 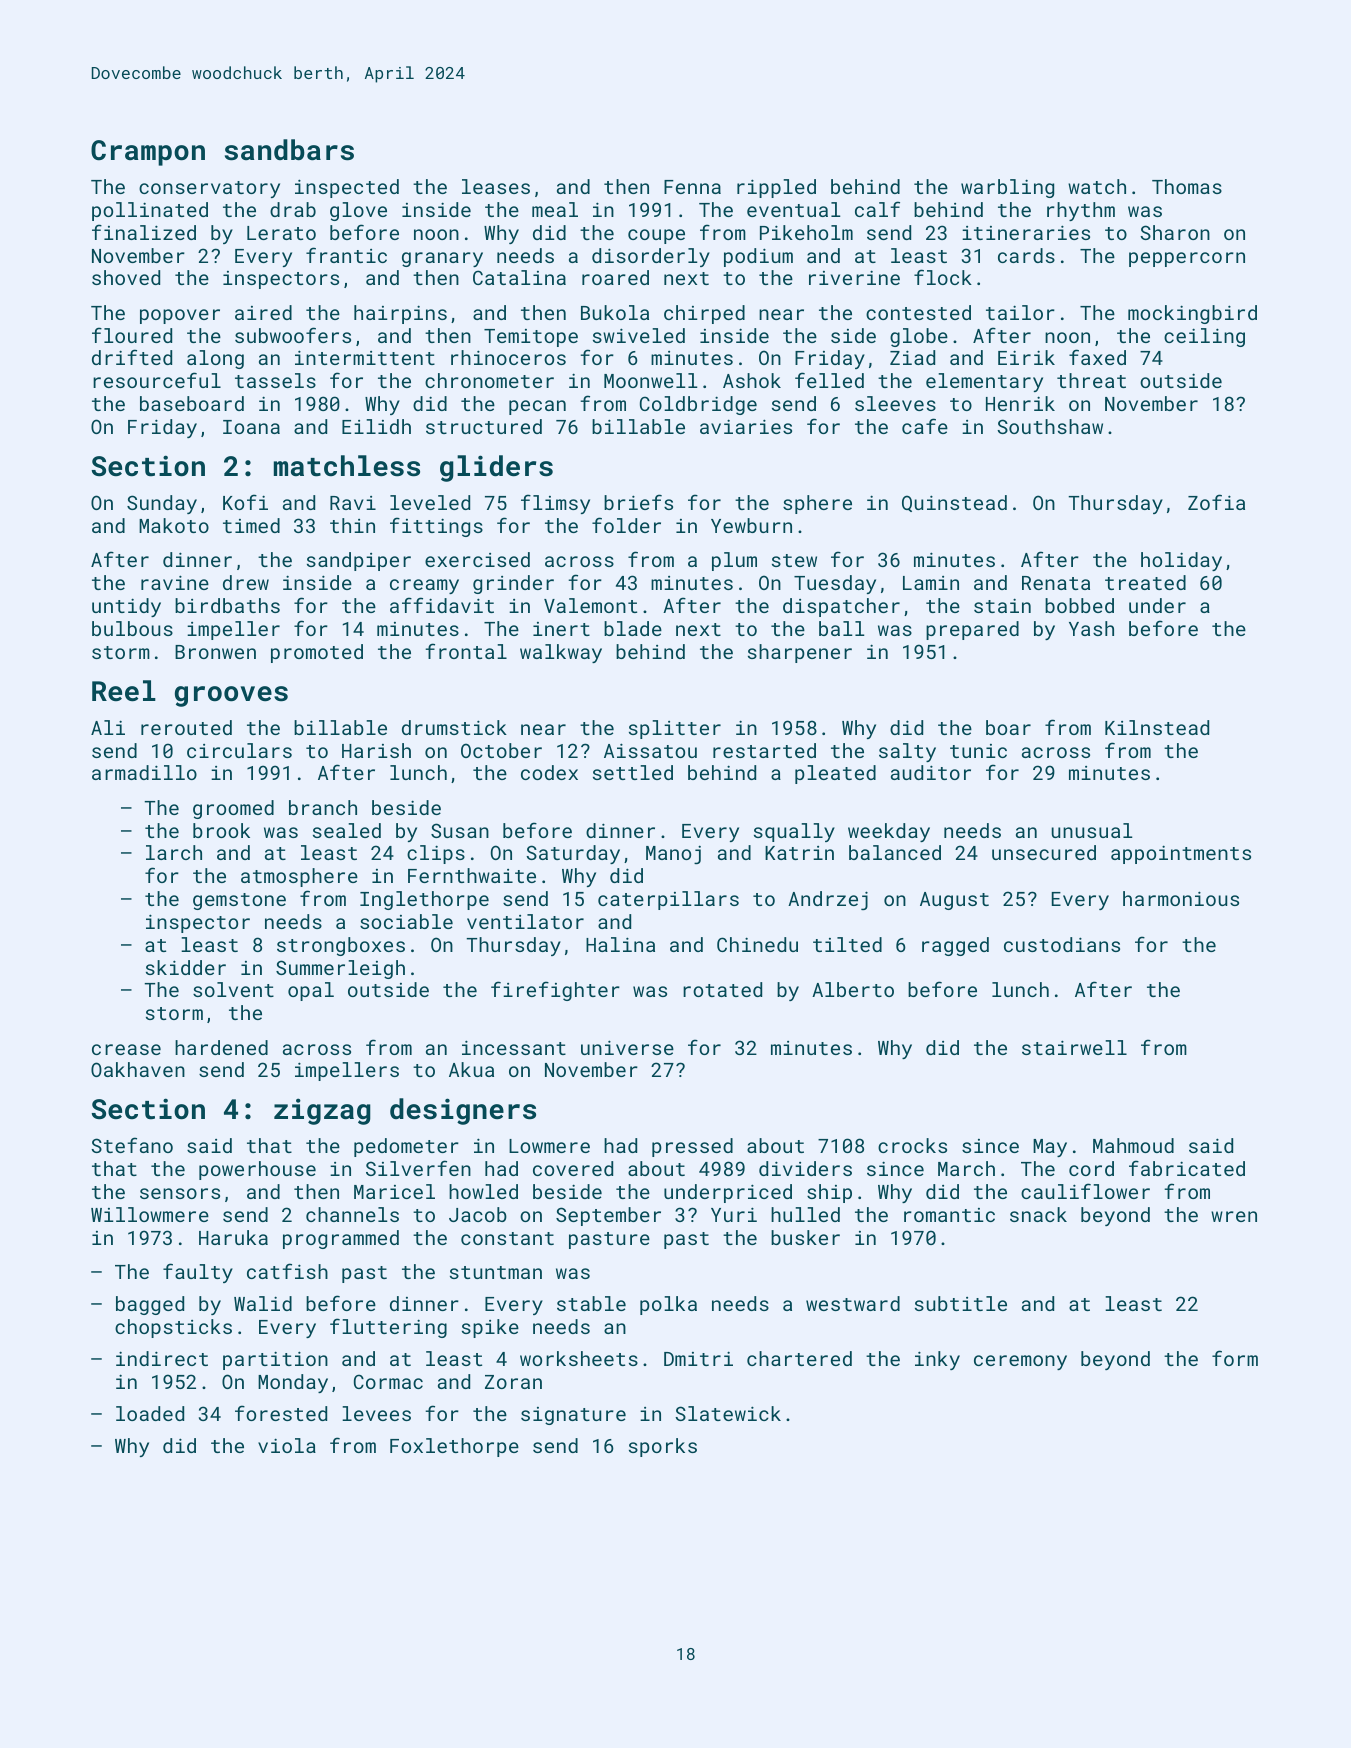 What do you see at coordinates (673, 854) in the screenshot?
I see `Manoj` at bounding box center [673, 854].
